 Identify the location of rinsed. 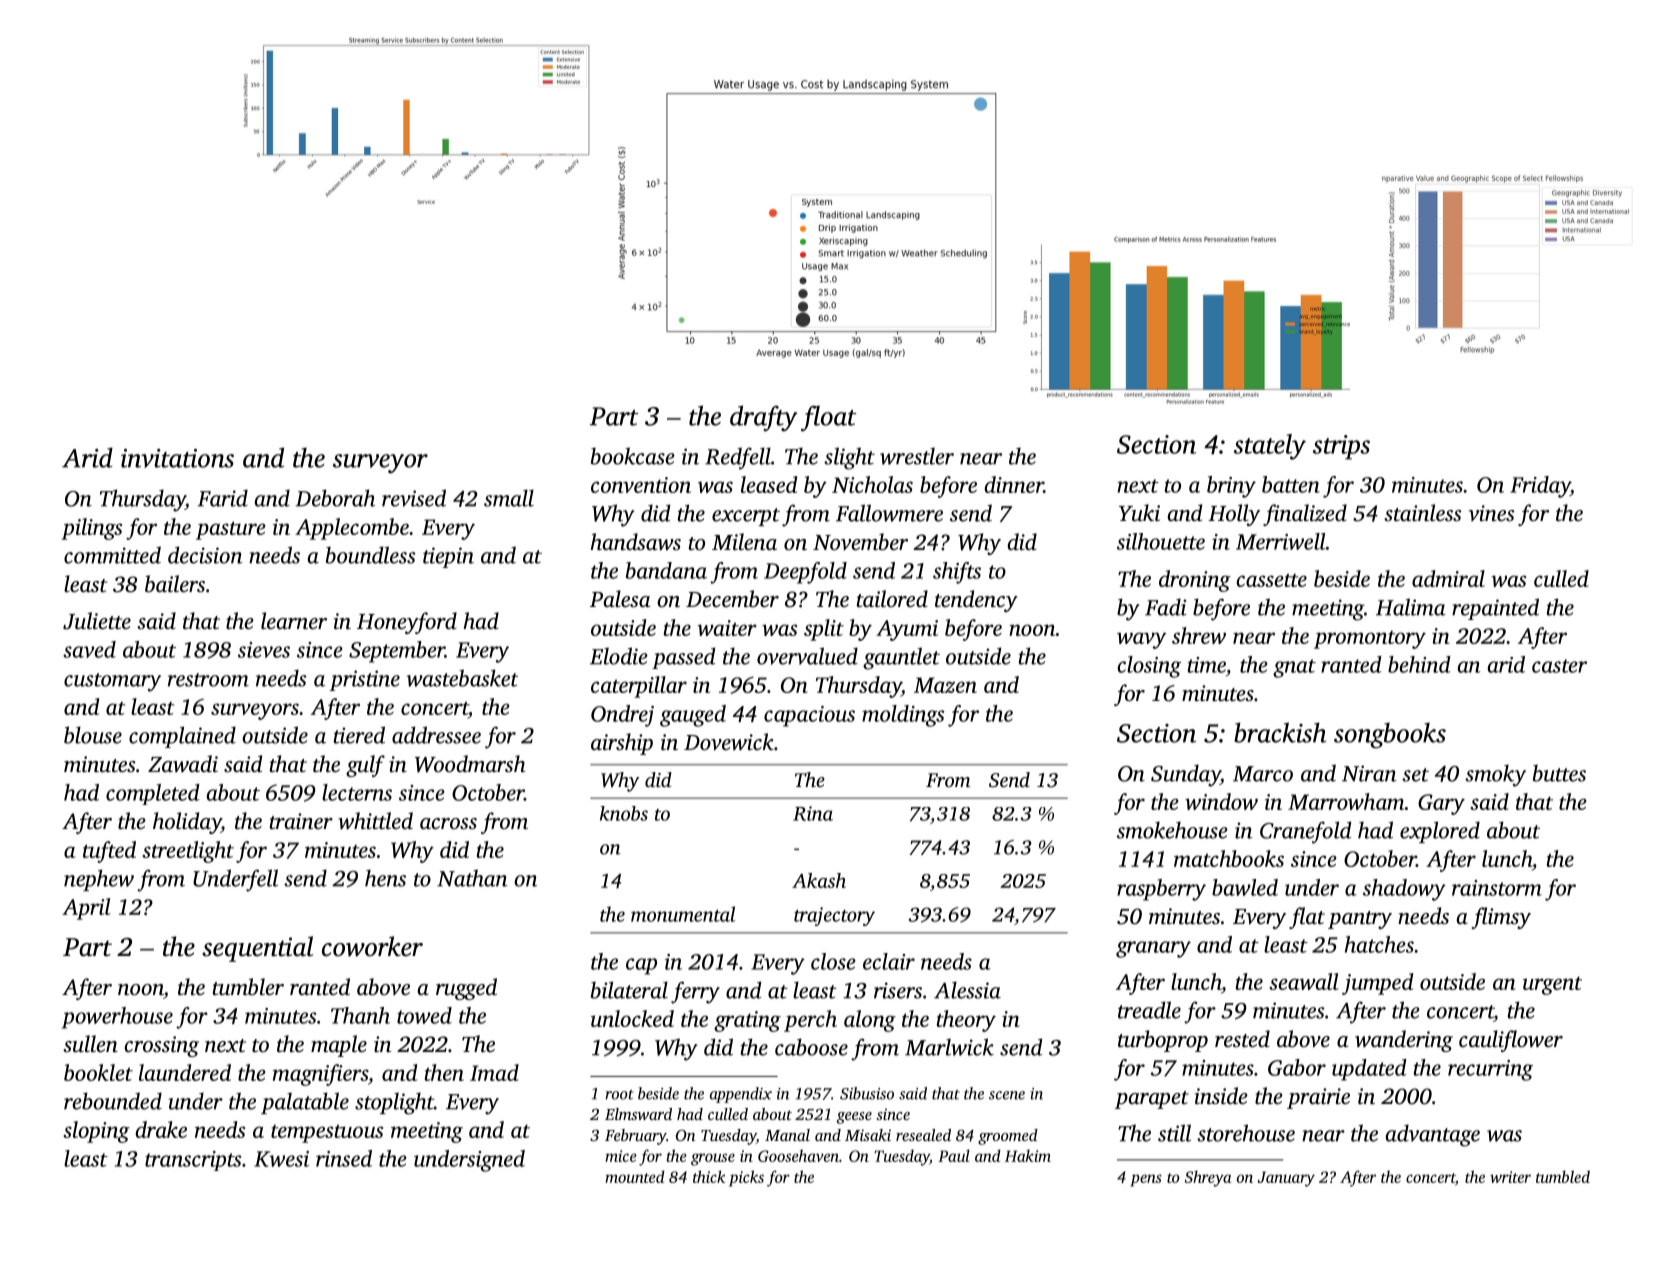
(344, 1158).
